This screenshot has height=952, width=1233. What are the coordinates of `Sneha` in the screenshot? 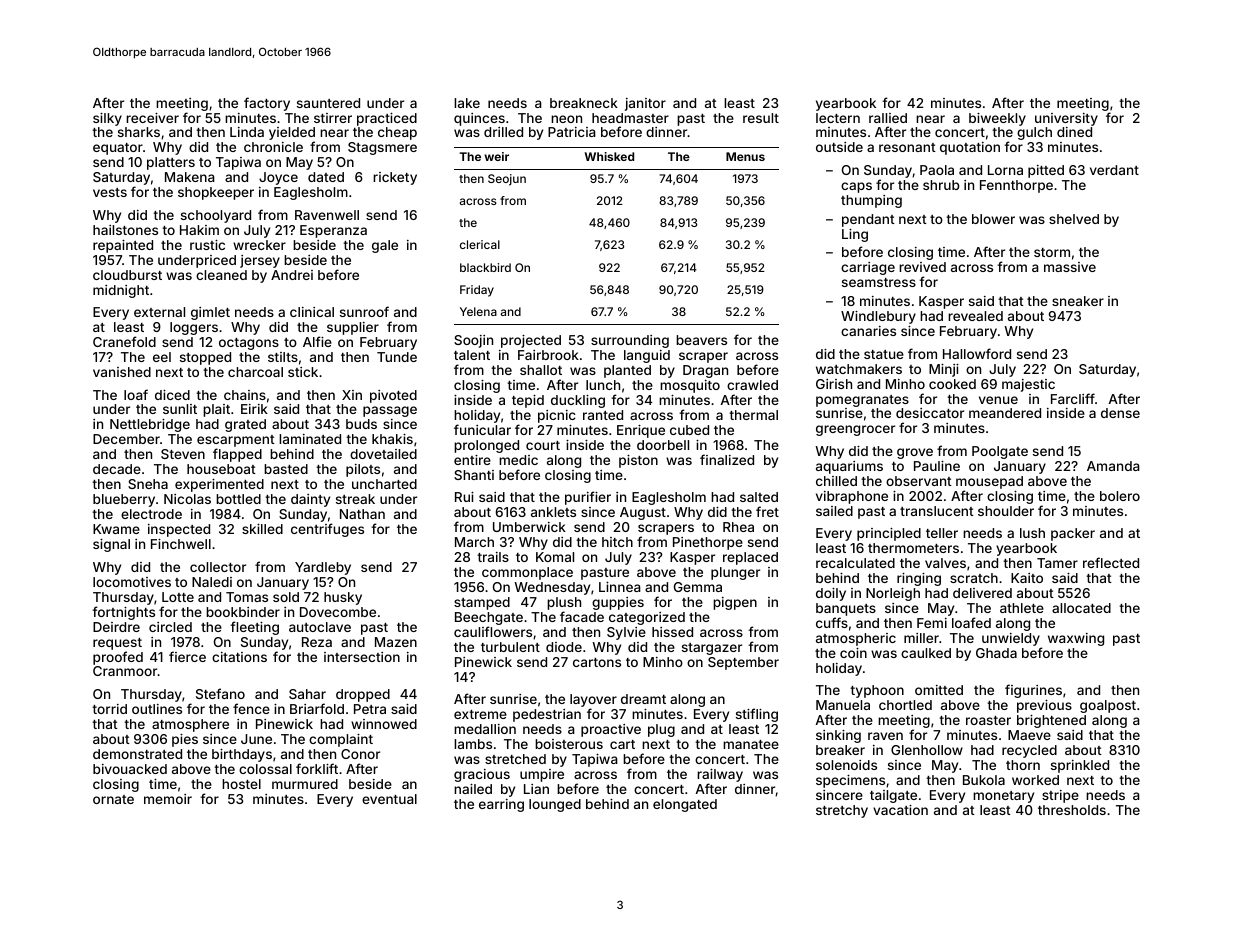 It's located at (148, 484).
